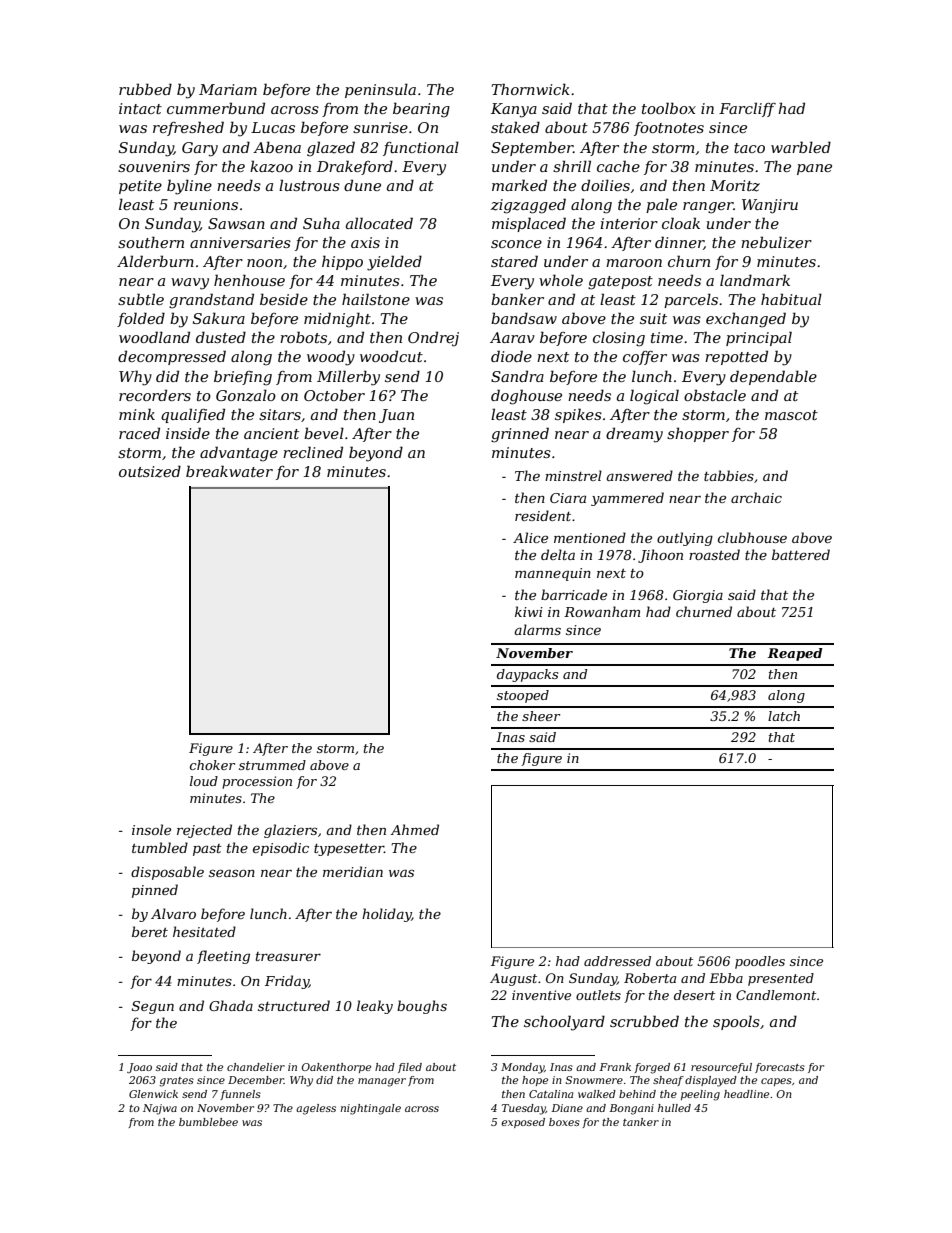 Image resolution: width=952 pixels, height=1233 pixels. Describe the element at coordinates (243, 378) in the screenshot. I see `briefing` at that location.
